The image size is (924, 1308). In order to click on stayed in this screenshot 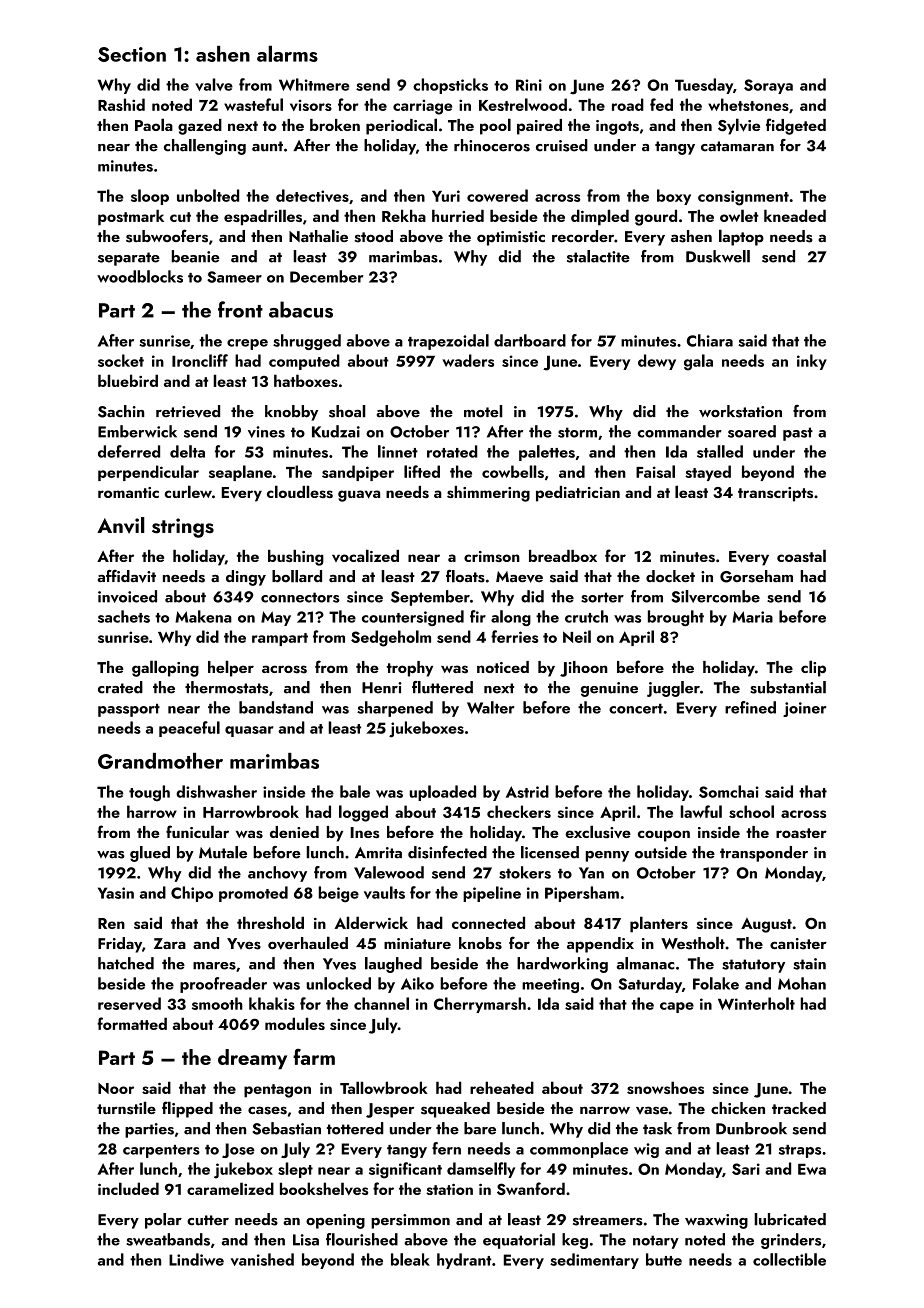, I will do `click(708, 473)`.
